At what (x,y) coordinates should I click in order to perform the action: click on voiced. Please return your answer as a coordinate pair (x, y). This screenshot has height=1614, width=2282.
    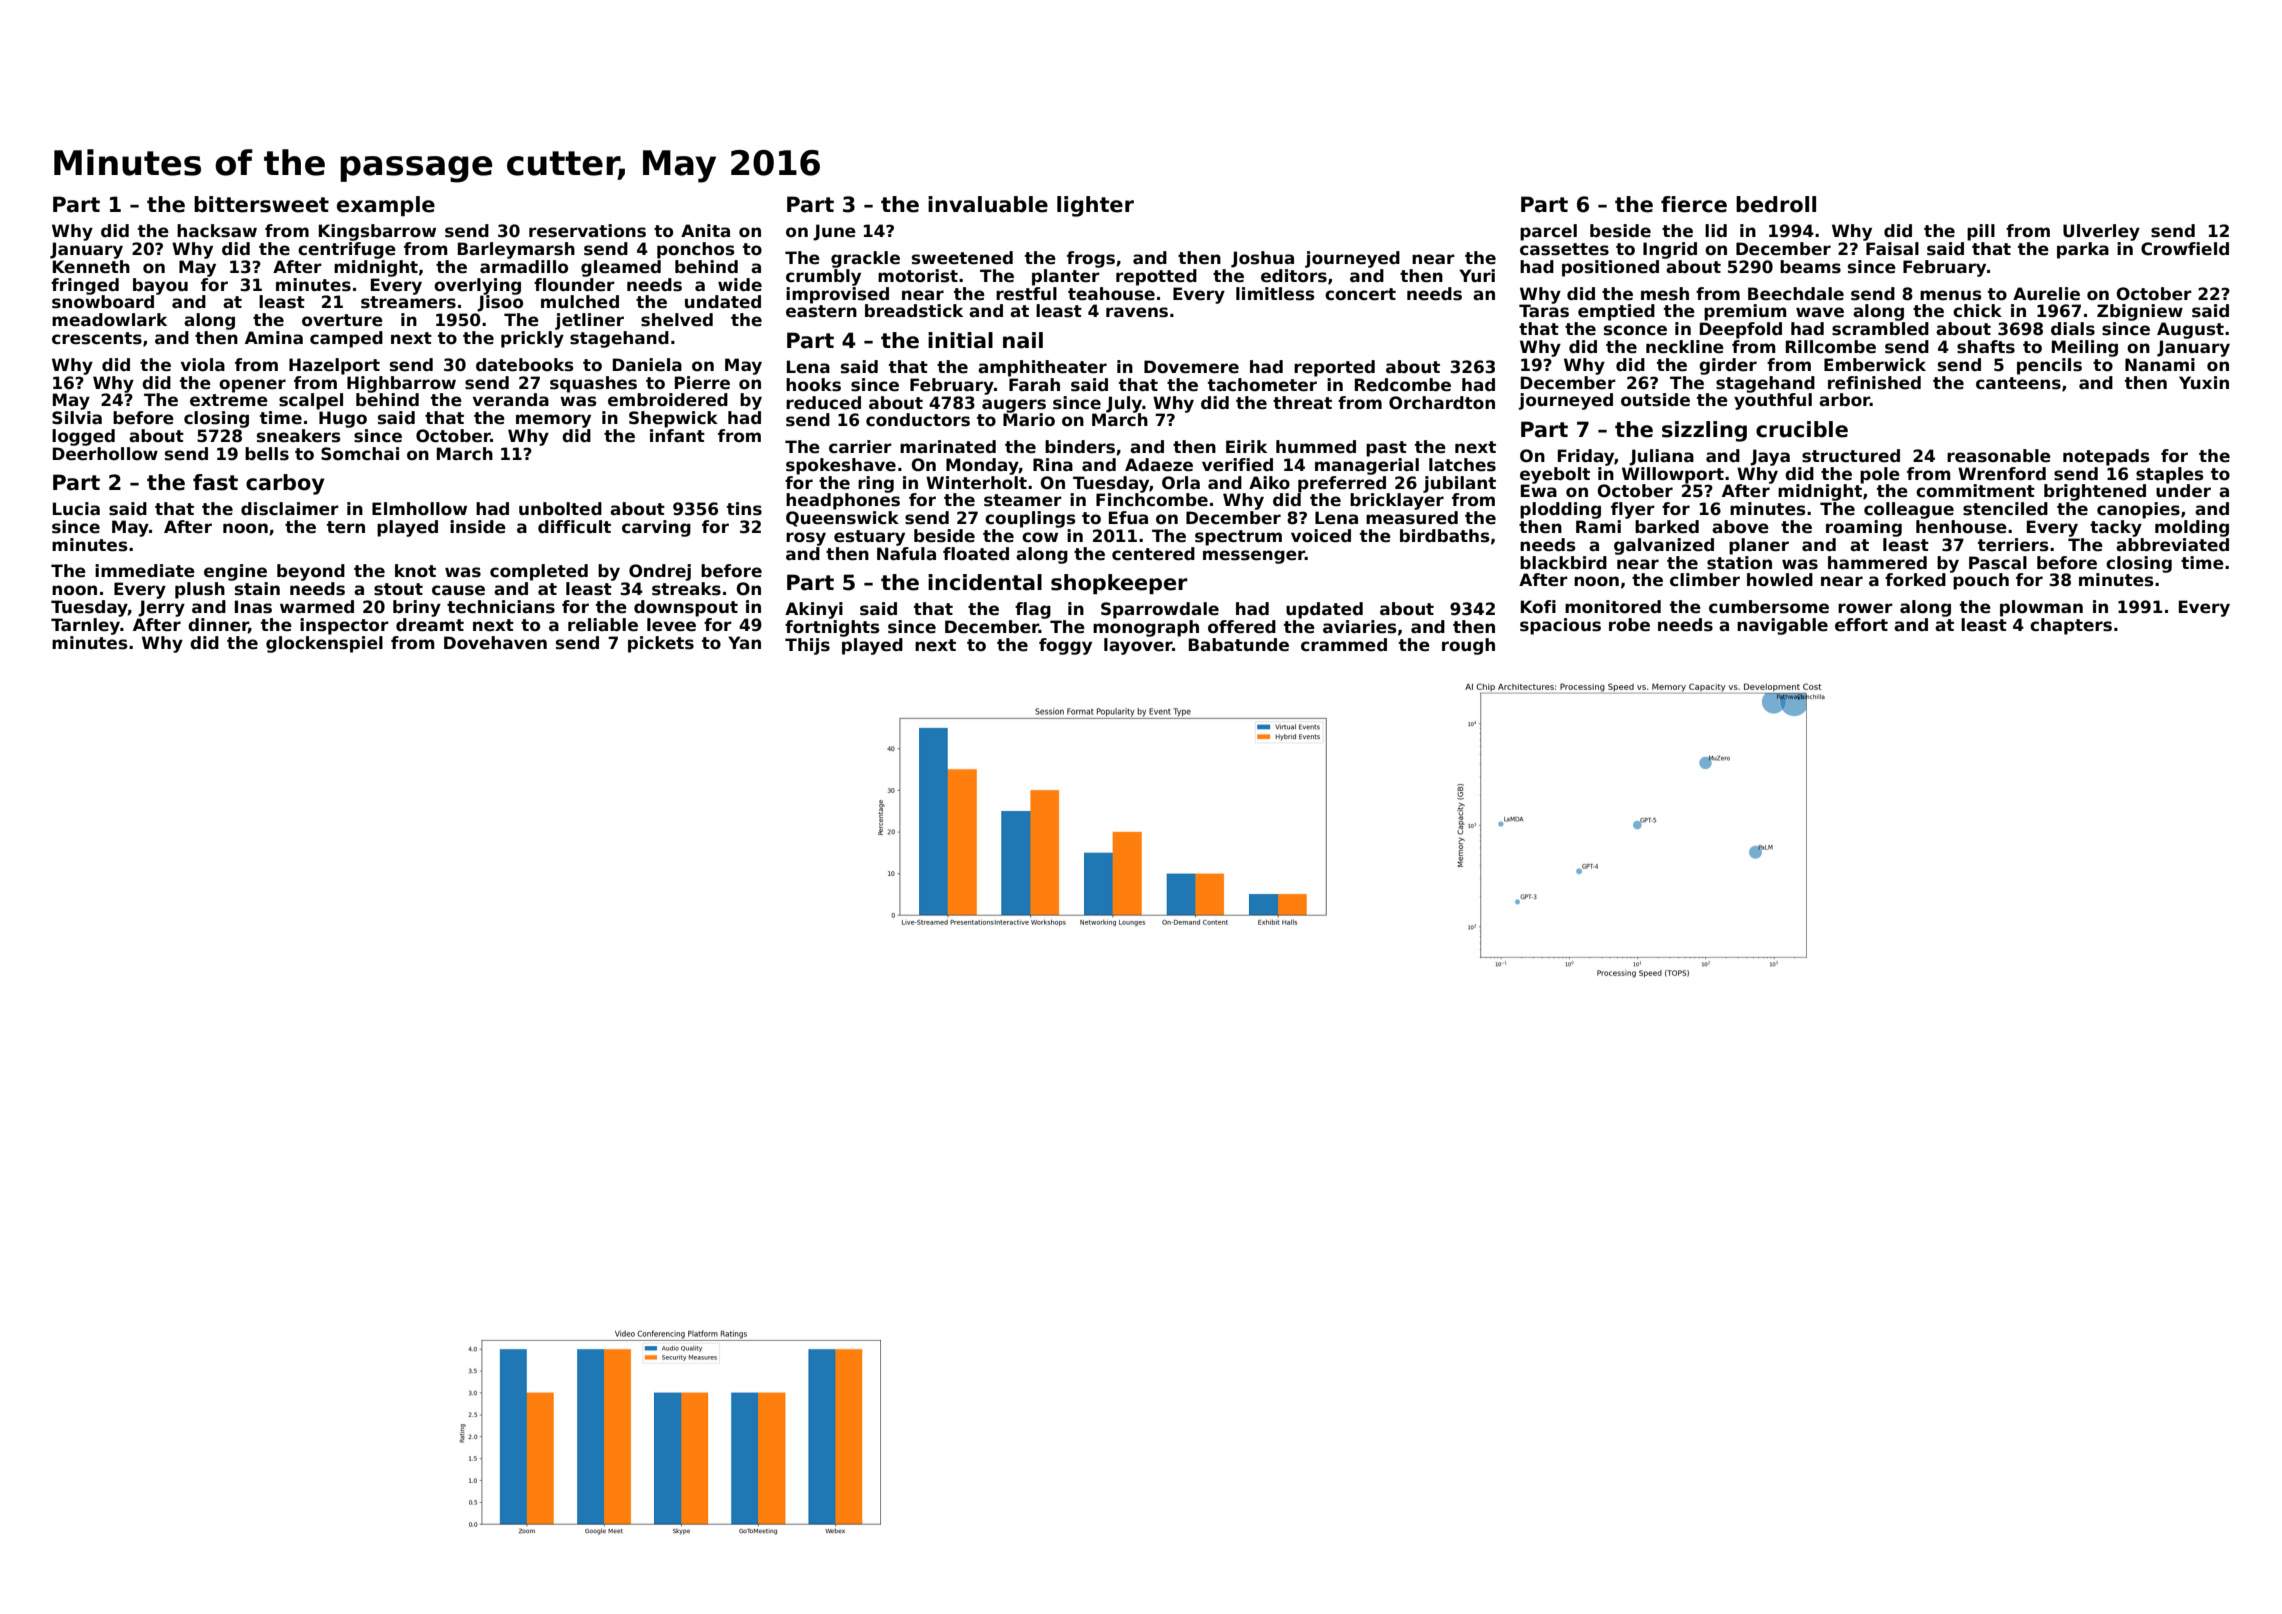
    Looking at the image, I should click on (1321, 536).
